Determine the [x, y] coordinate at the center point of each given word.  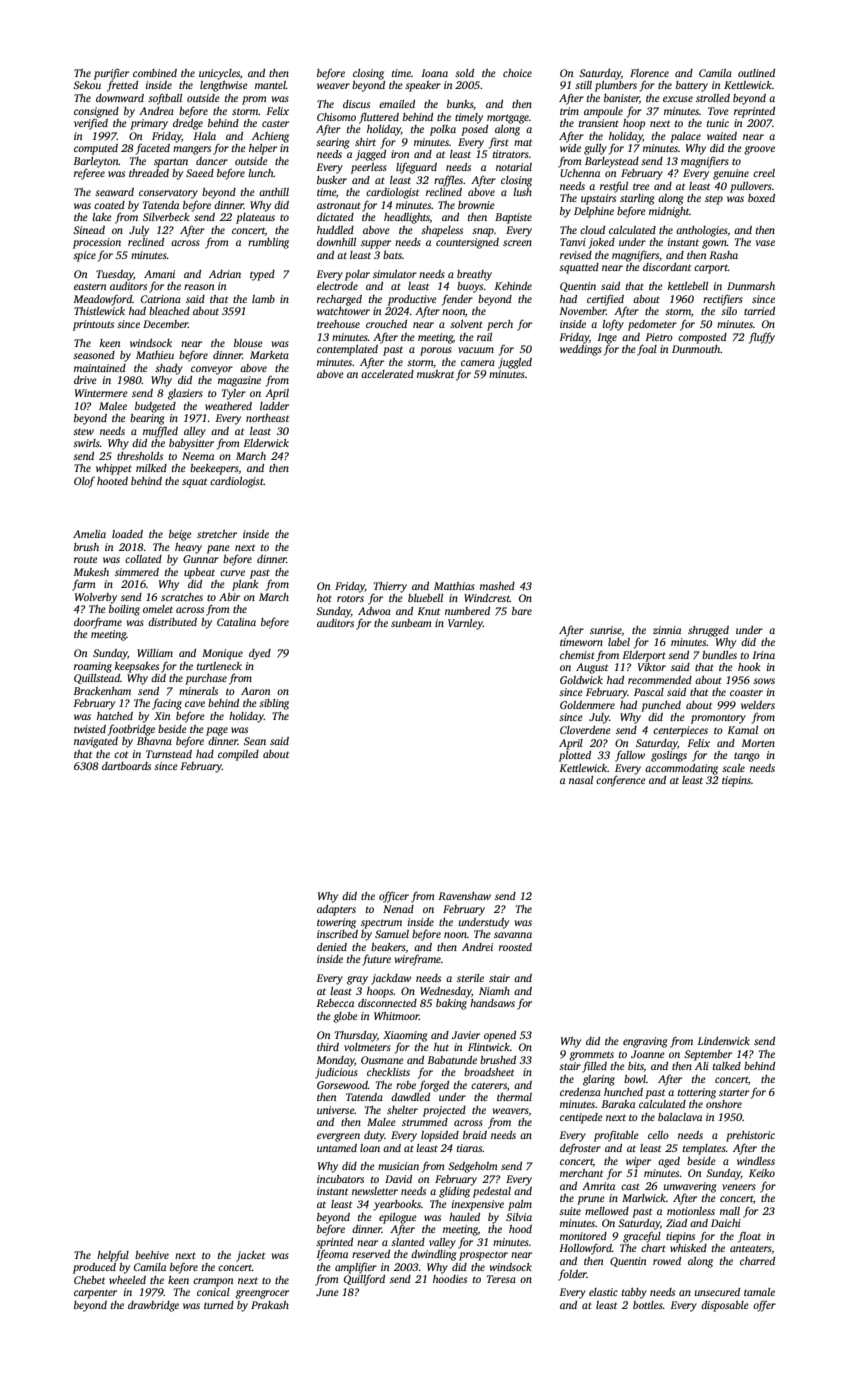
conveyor [212, 370]
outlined [756, 73]
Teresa [501, 1279]
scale [733, 768]
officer [394, 897]
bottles [648, 1305]
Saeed [200, 173]
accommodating [681, 769]
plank [245, 585]
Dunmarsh [751, 286]
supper [376, 244]
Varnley [465, 624]
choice [517, 73]
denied [332, 947]
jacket [250, 1256]
